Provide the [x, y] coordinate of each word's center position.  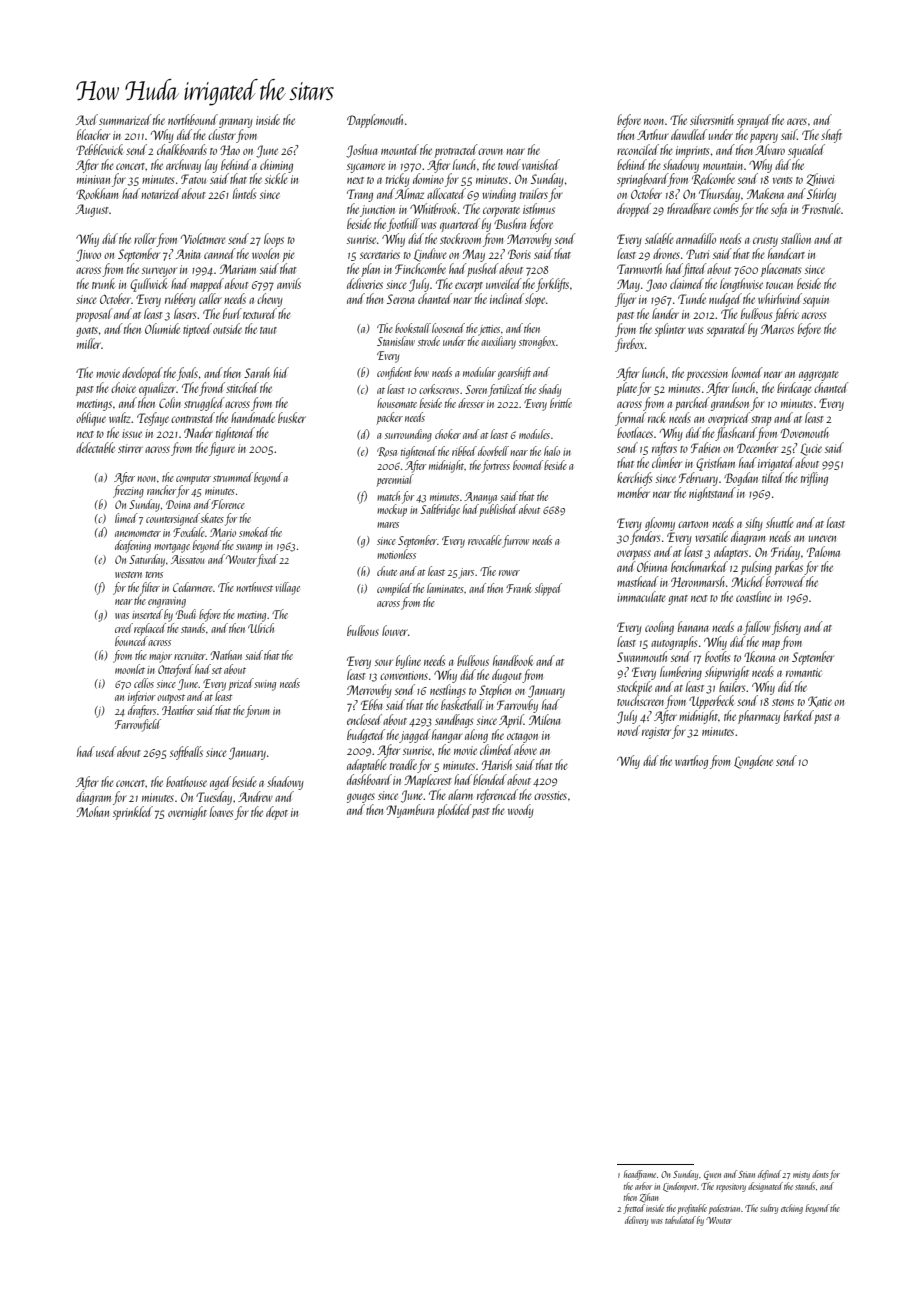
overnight [187, 813]
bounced [131, 641]
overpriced [729, 419]
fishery [786, 628]
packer [389, 418]
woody [521, 811]
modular [479, 372]
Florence [228, 504]
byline [408, 662]
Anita [188, 254]
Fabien [705, 447]
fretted [634, 1209]
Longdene [753, 762]
